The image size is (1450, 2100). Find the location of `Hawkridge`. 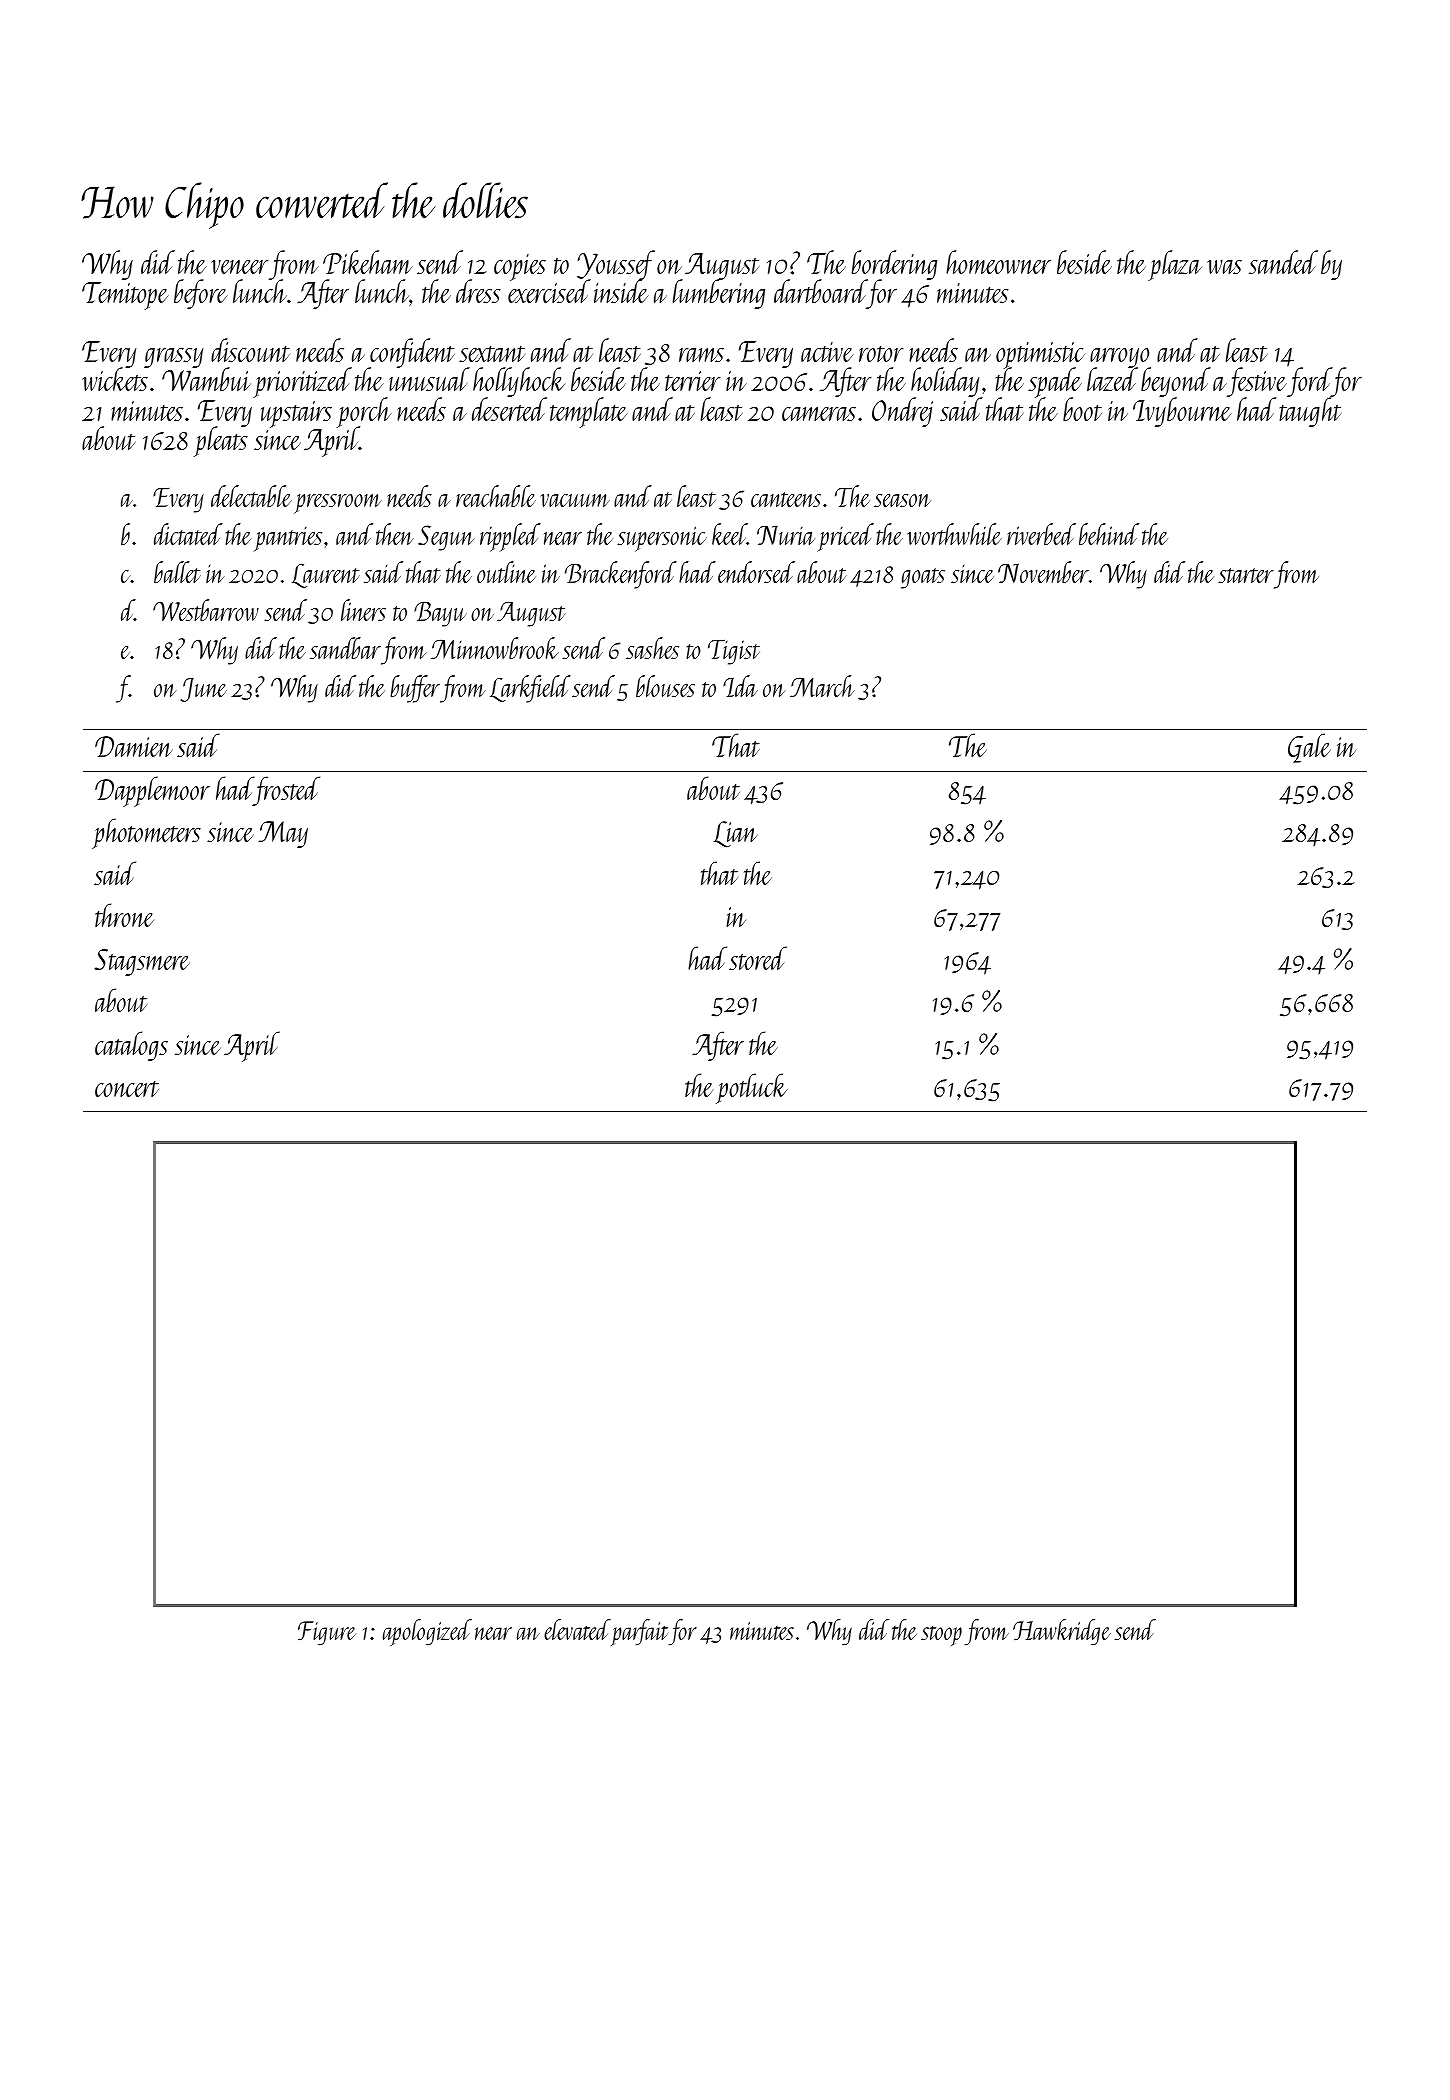

Hawkridge is located at coordinates (1062, 1632).
